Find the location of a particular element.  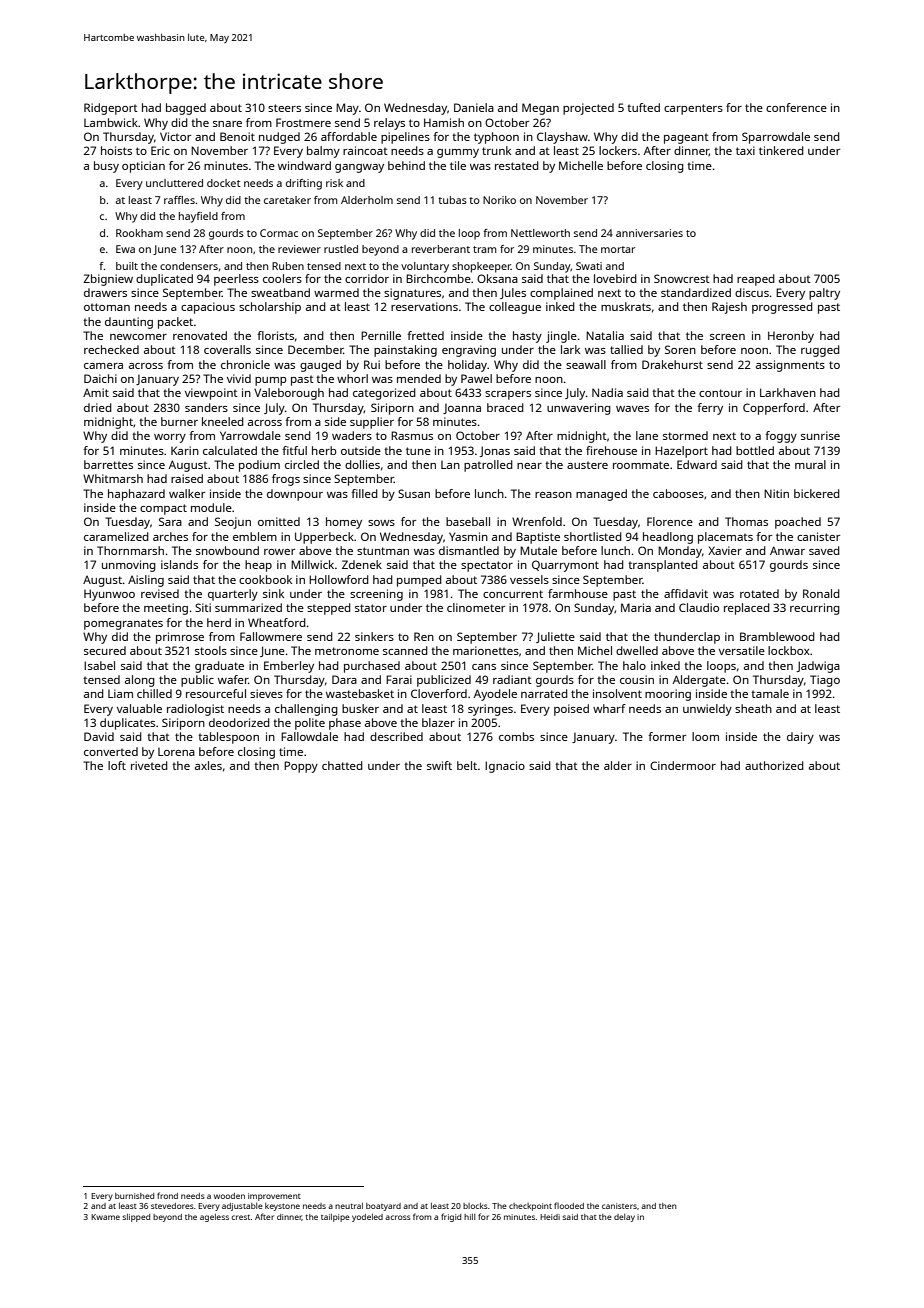

Liam is located at coordinates (120, 693).
